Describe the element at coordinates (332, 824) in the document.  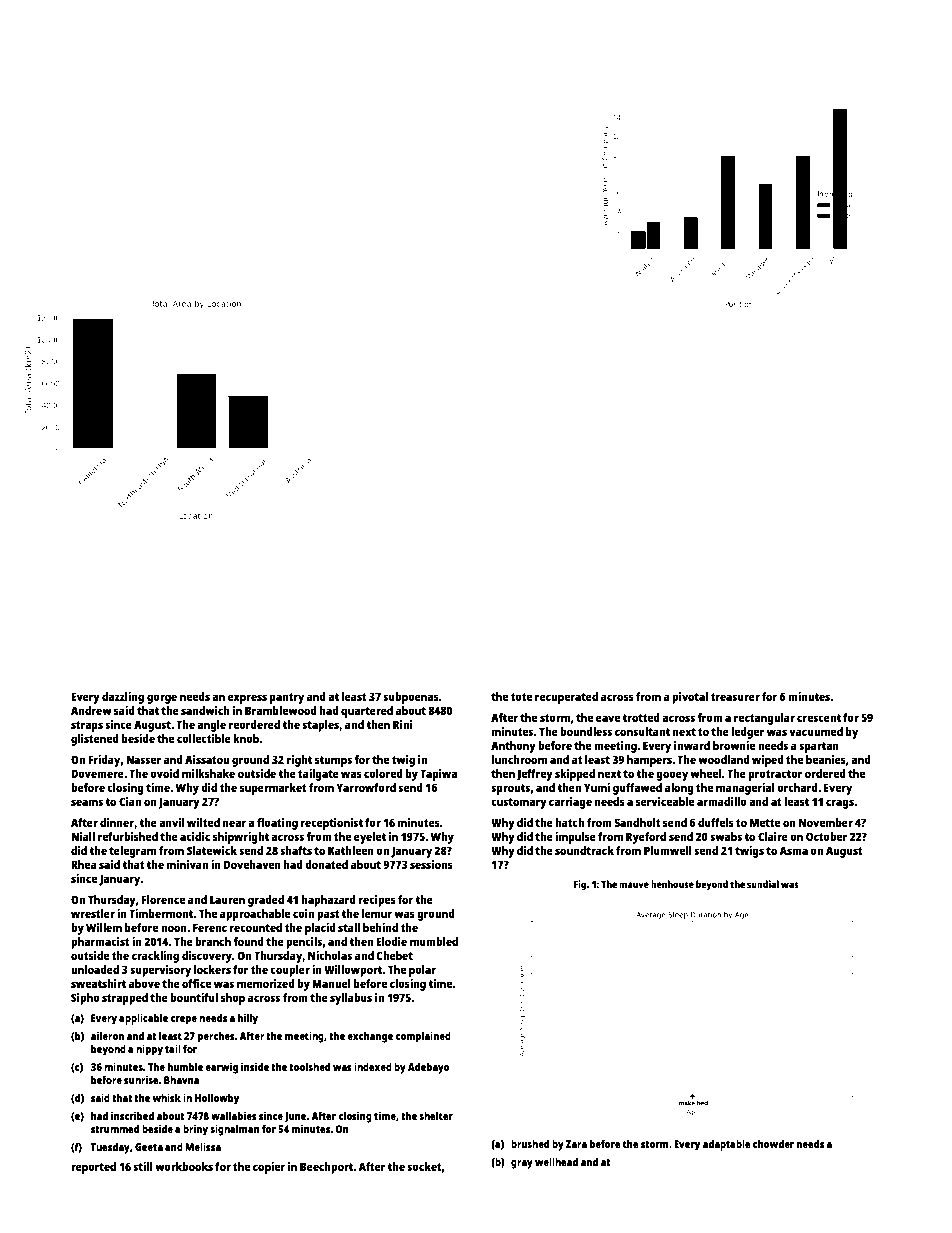
I see `receptionist` at that location.
